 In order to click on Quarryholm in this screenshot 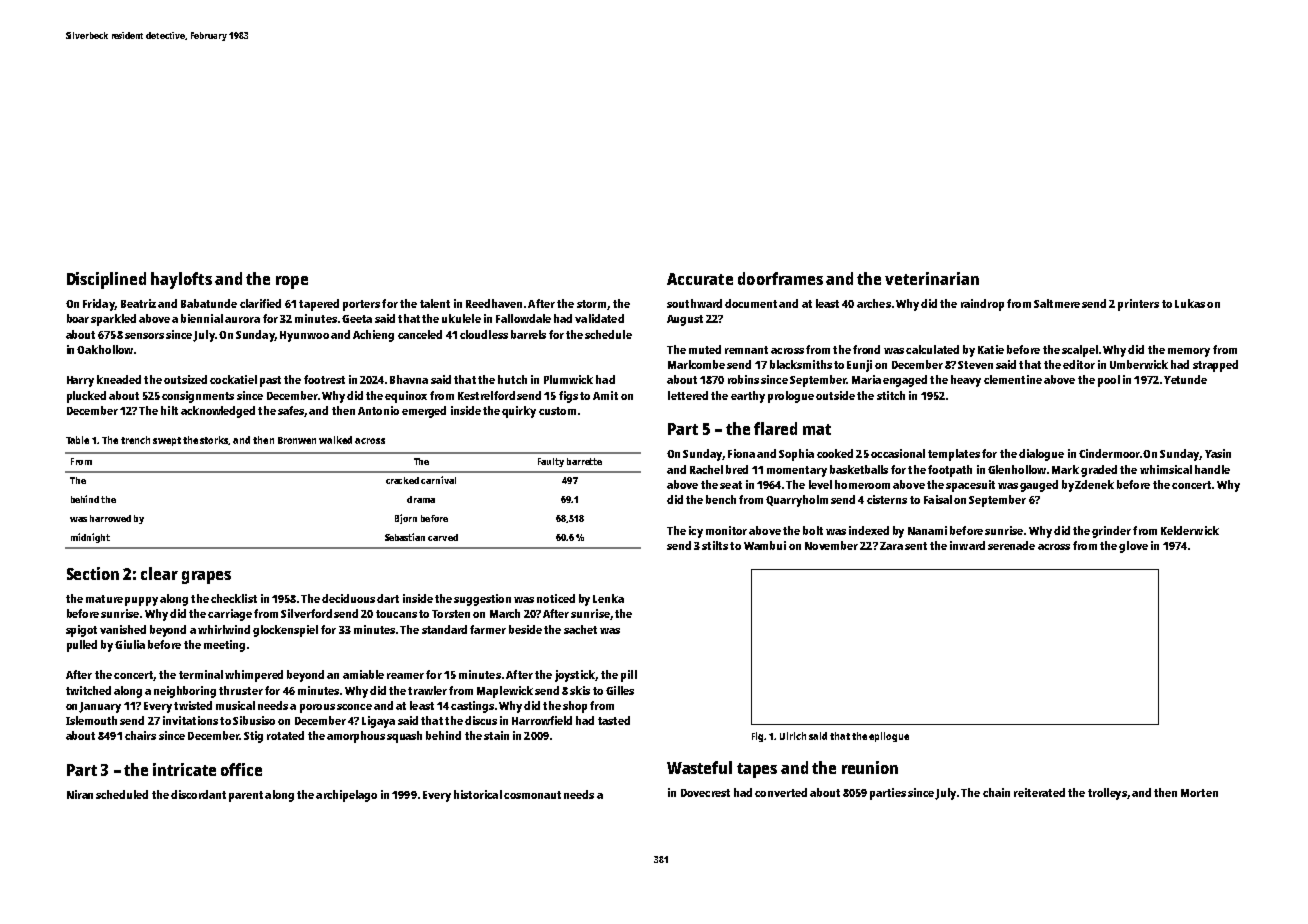, I will do `click(797, 501)`.
